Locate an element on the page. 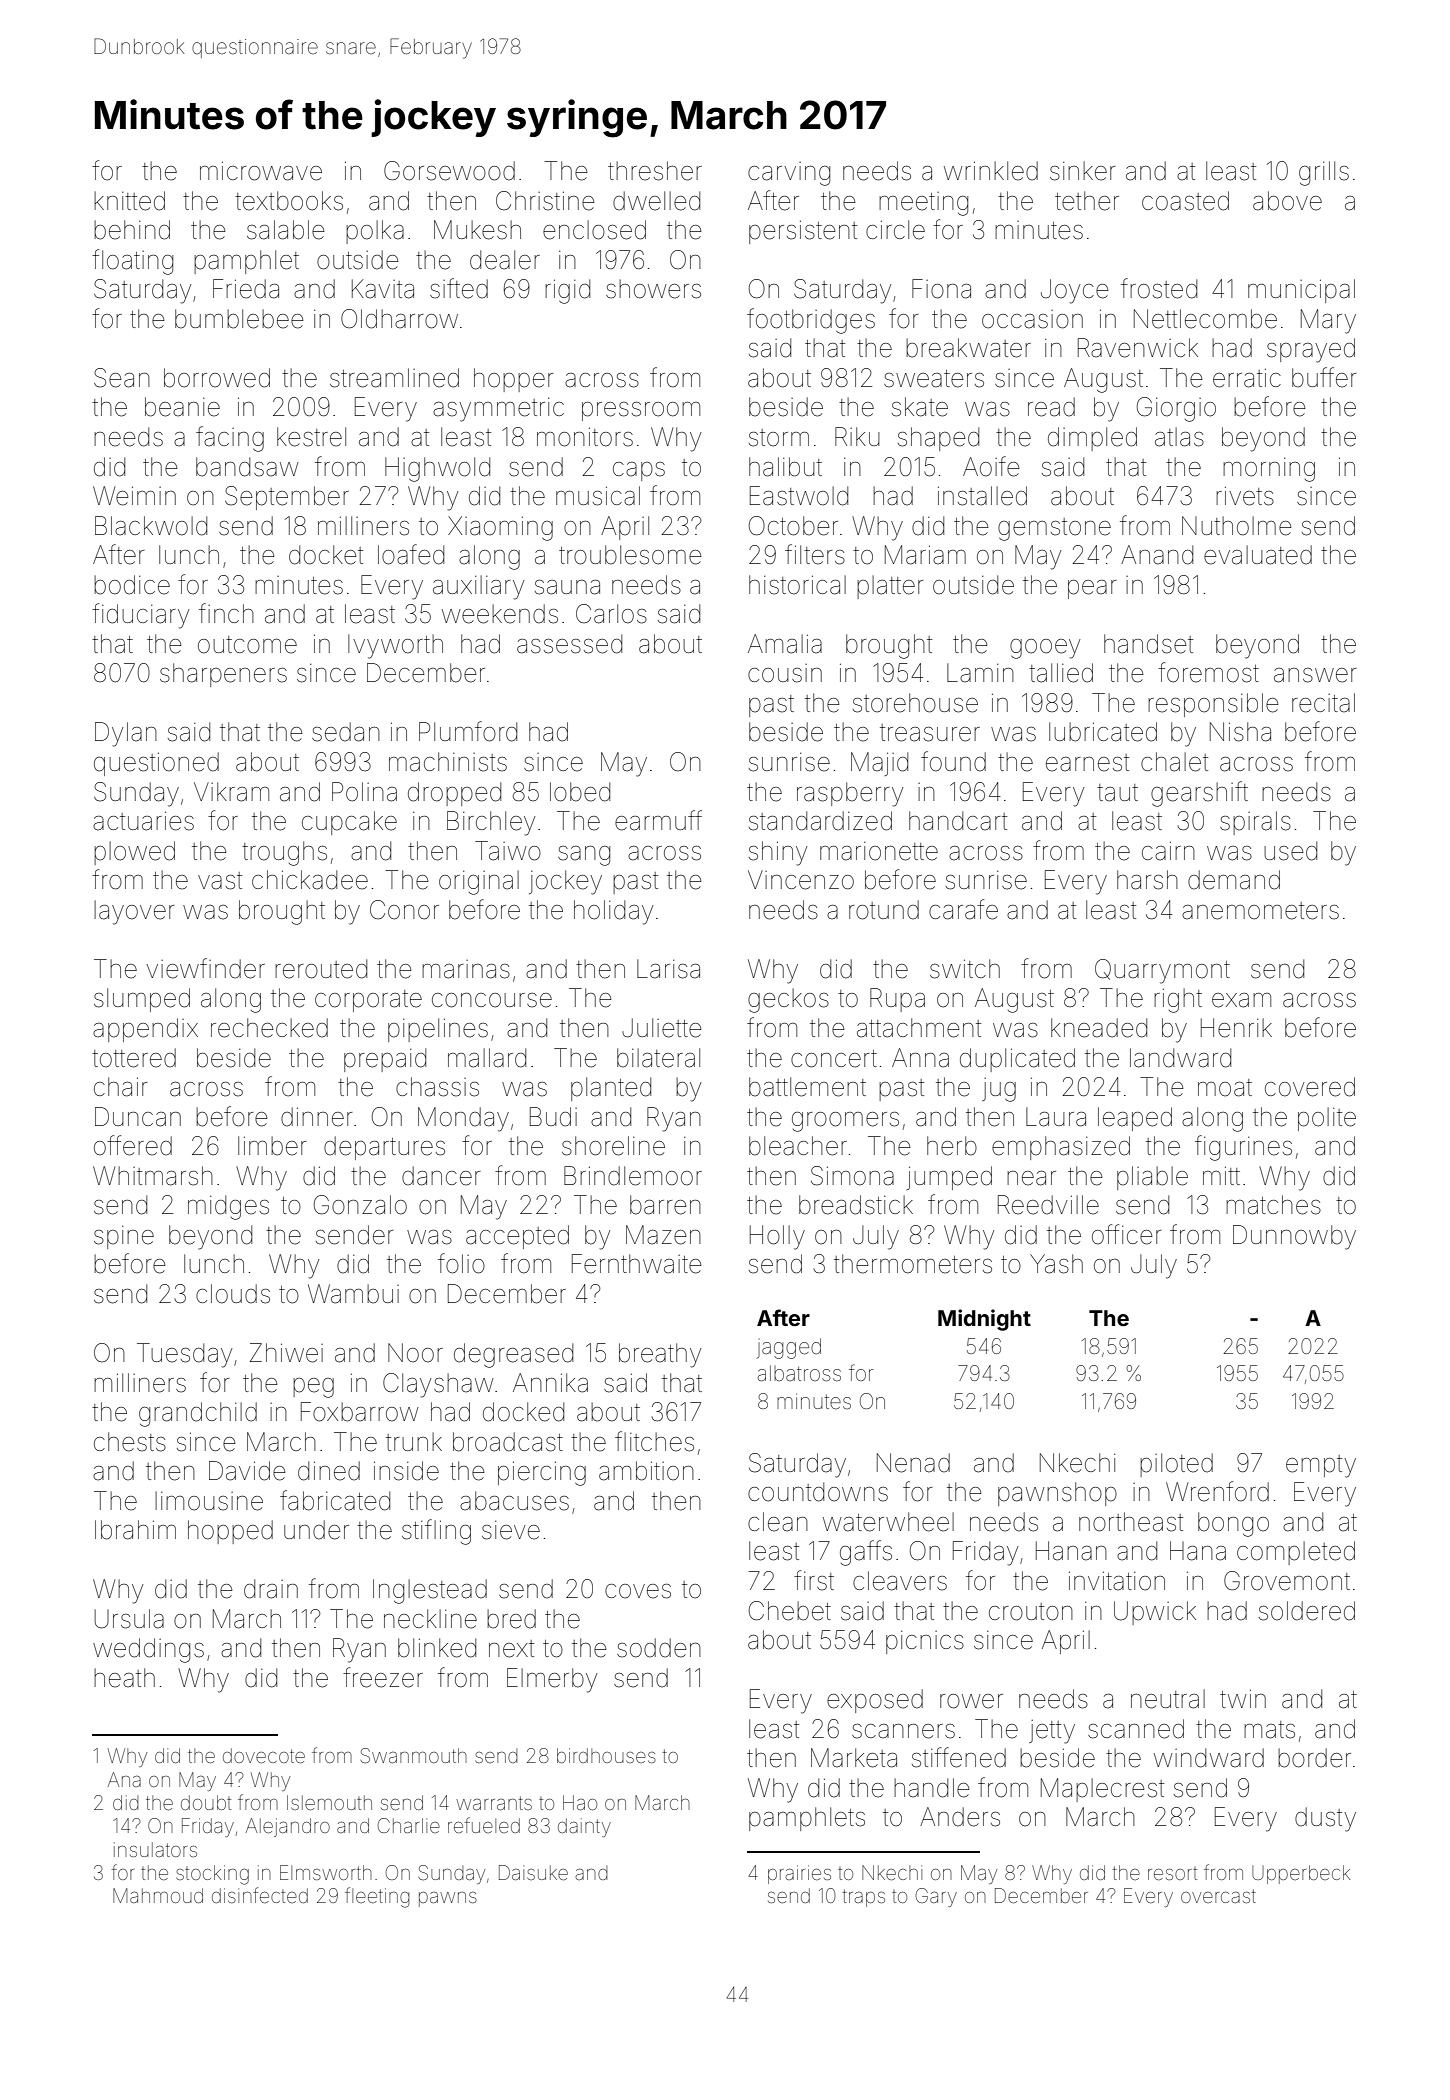 The height and width of the page is (2100, 1450). breathy is located at coordinates (660, 1355).
